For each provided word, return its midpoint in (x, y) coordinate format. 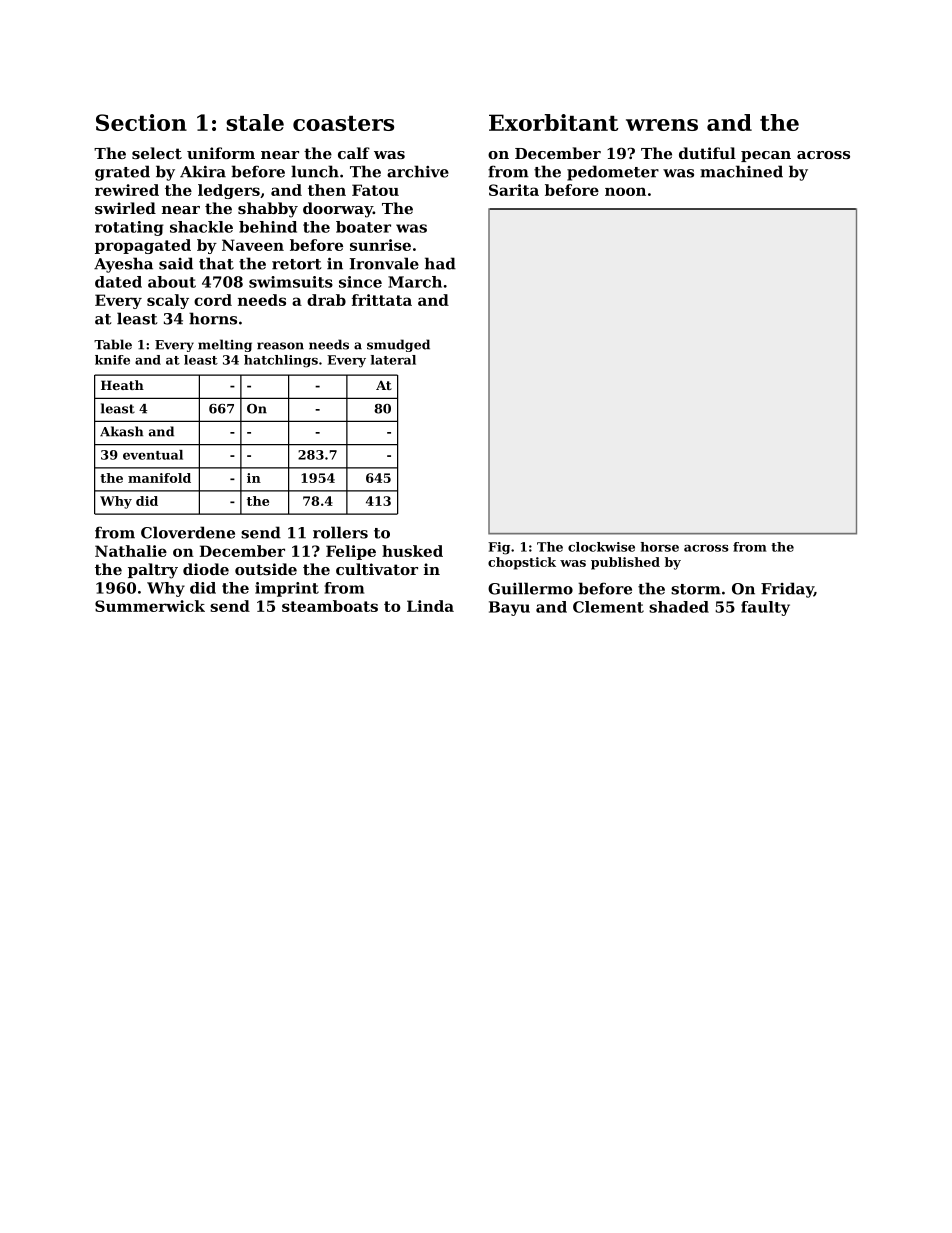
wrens (662, 125)
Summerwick (150, 606)
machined (741, 171)
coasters (343, 123)
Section (141, 122)
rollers (340, 532)
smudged (398, 345)
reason (280, 346)
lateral (393, 360)
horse (660, 547)
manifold (159, 478)
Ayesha (123, 265)
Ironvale (384, 263)
